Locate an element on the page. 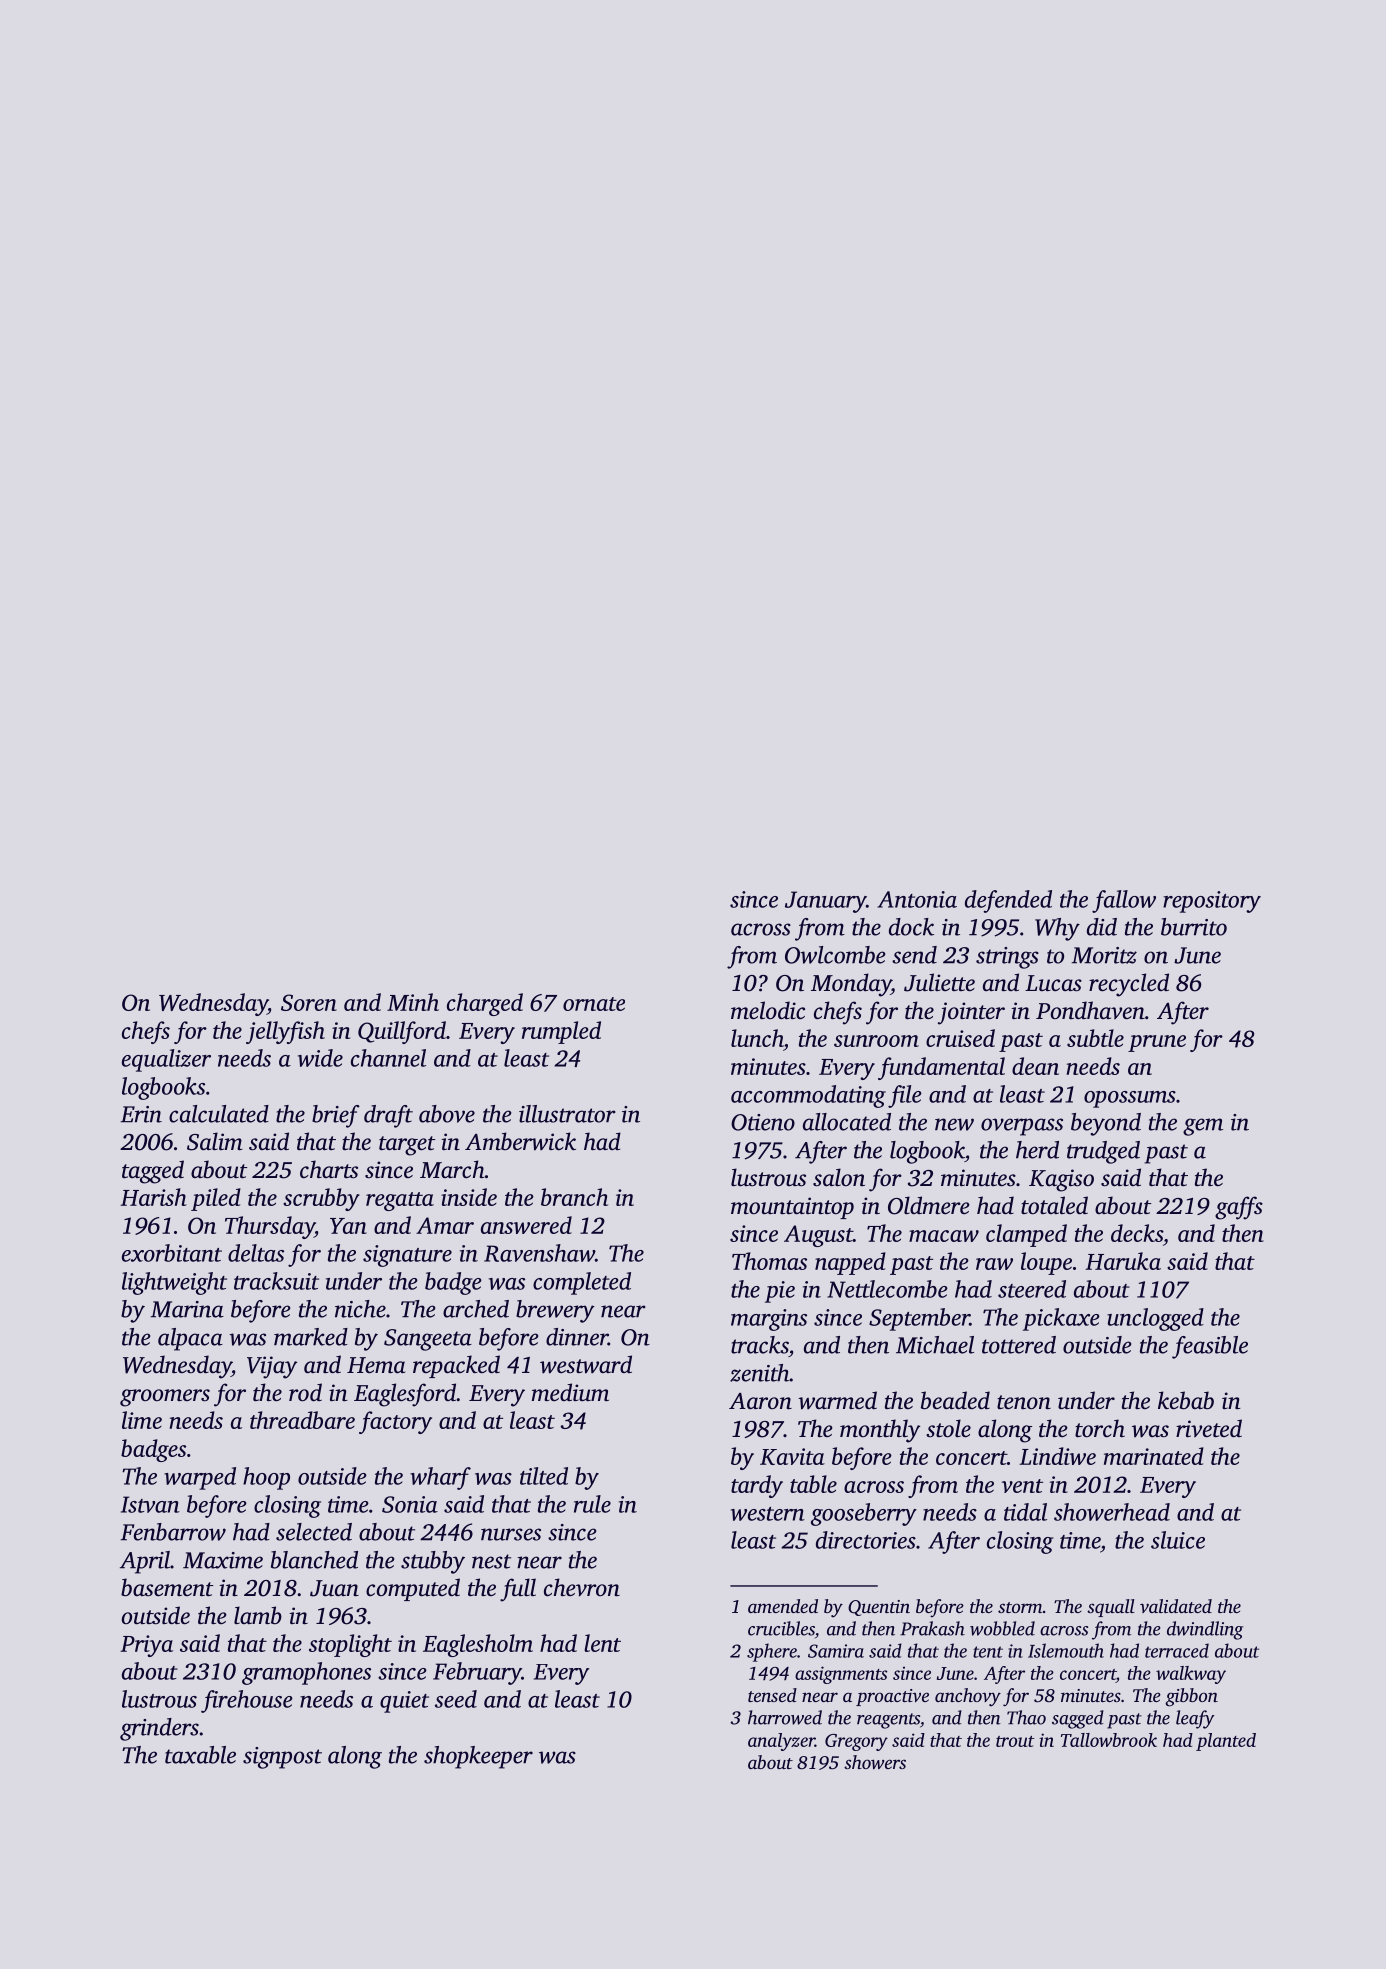 This image has height=1969, width=1386. lunch is located at coordinates (757, 1038).
